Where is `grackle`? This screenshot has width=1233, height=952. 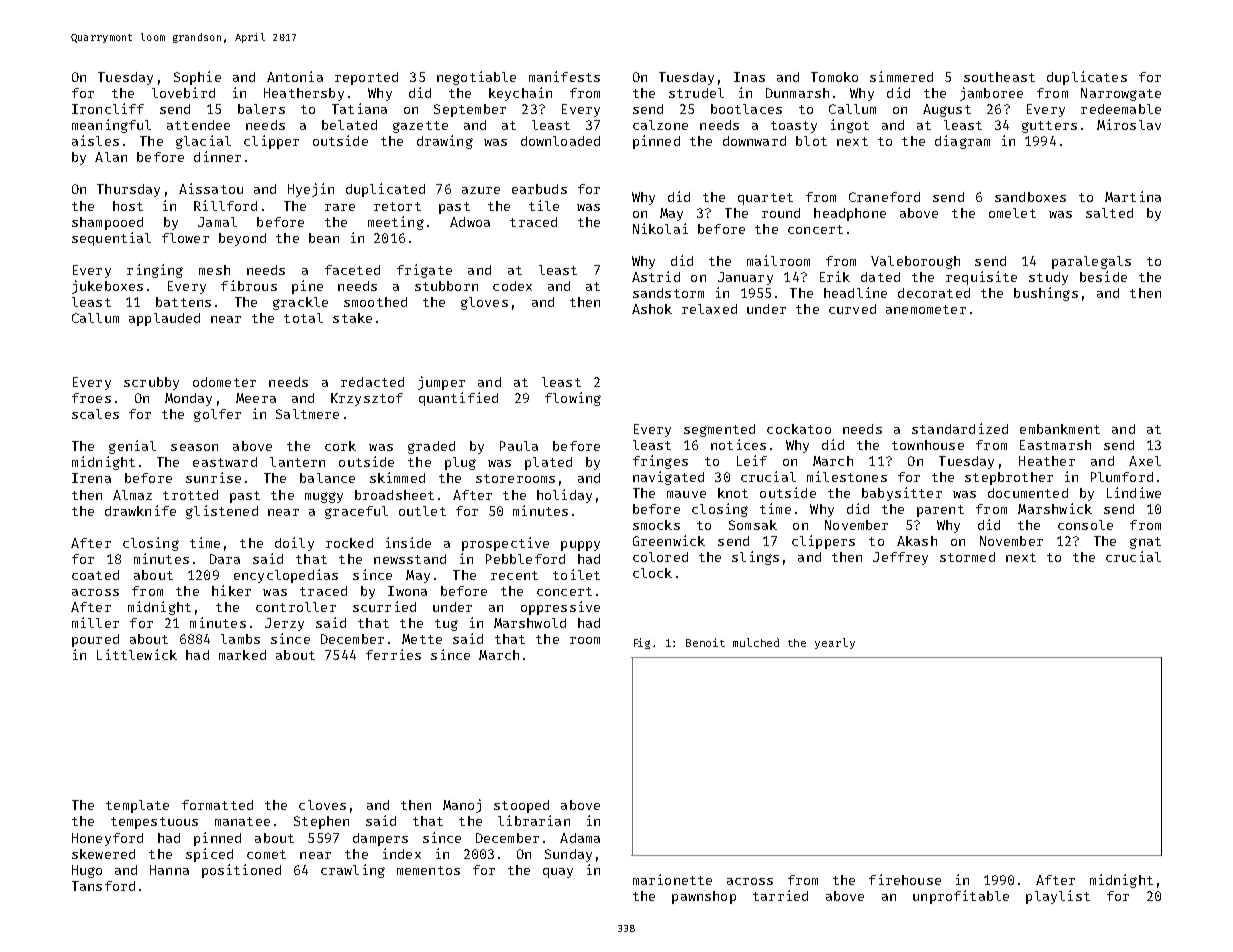
grackle is located at coordinates (300, 303).
